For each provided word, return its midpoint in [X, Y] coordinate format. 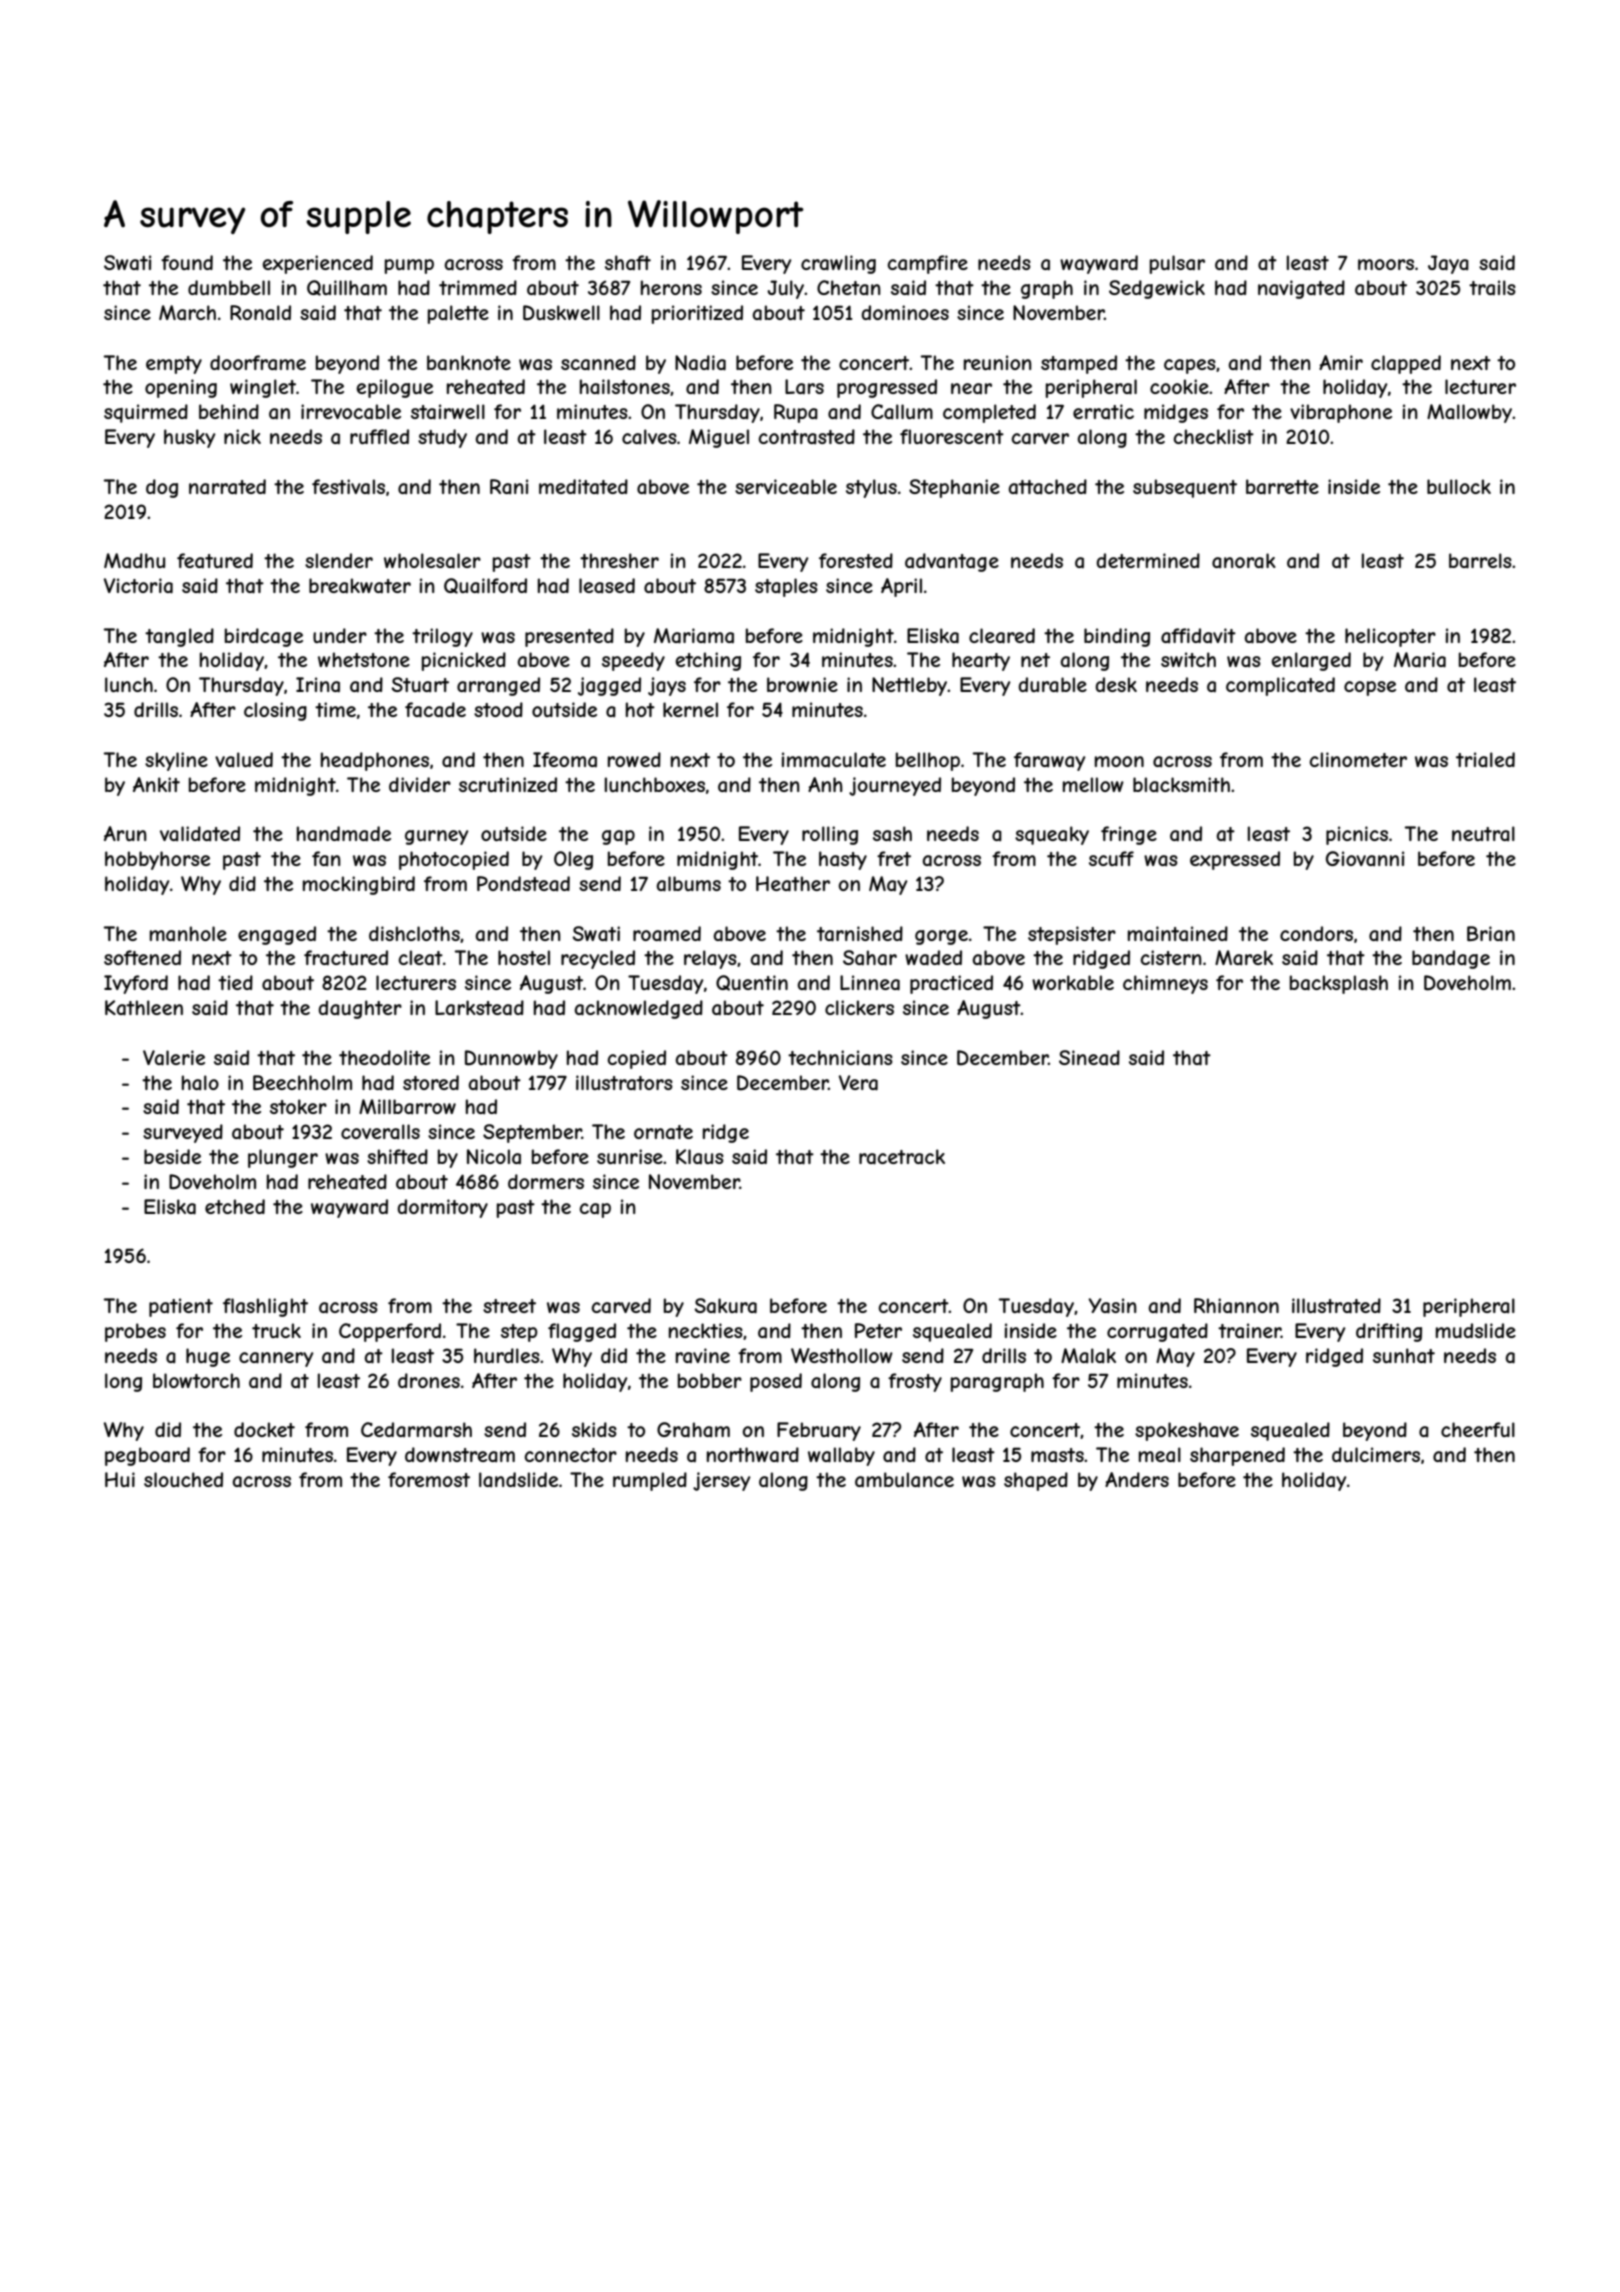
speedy [633, 661]
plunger [283, 1158]
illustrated [1336, 1306]
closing [275, 711]
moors [1386, 264]
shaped [1036, 1481]
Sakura [725, 1306]
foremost [429, 1479]
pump [409, 266]
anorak [1244, 560]
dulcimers [1376, 1454]
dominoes [905, 312]
